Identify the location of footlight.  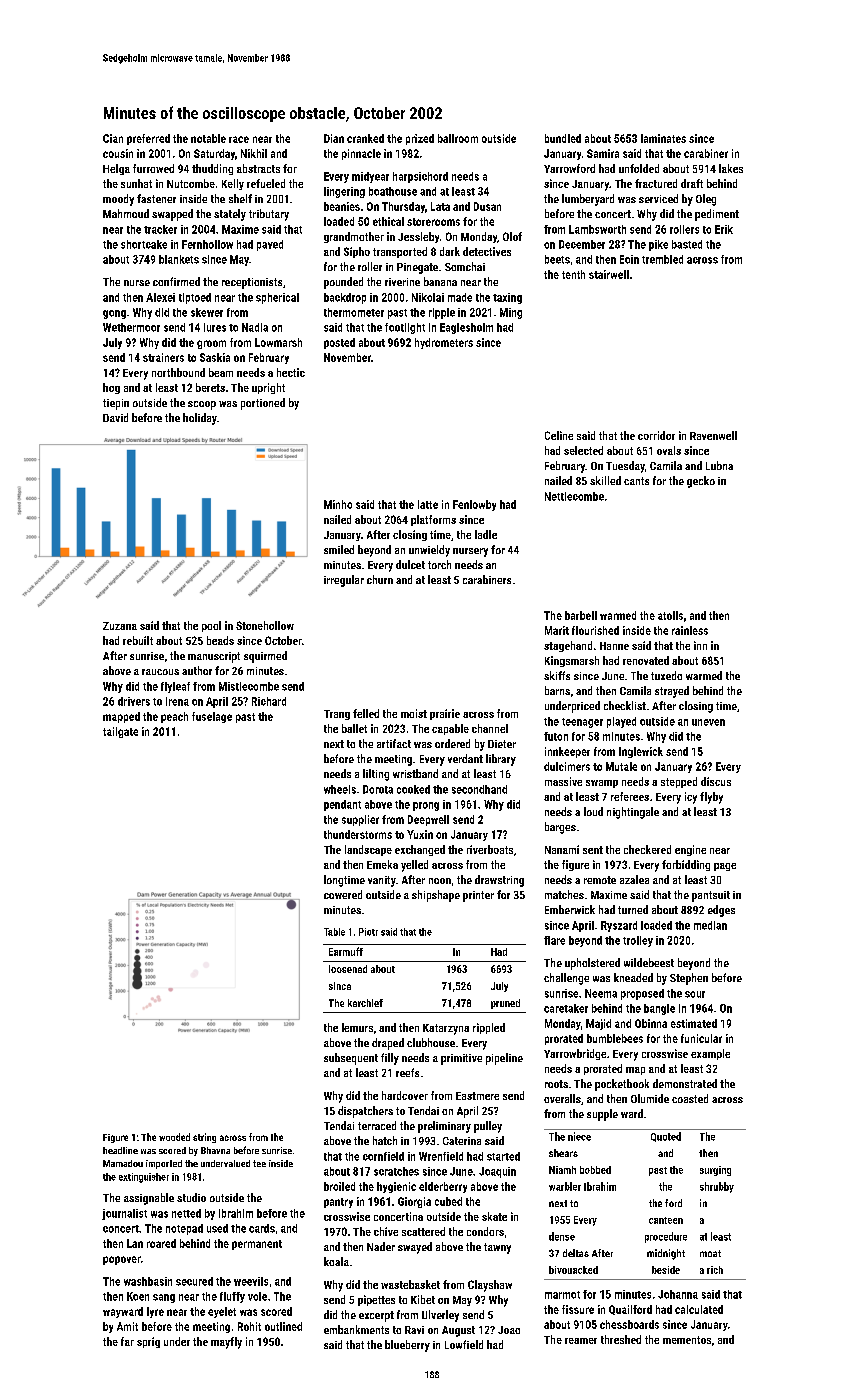
(405, 328).
